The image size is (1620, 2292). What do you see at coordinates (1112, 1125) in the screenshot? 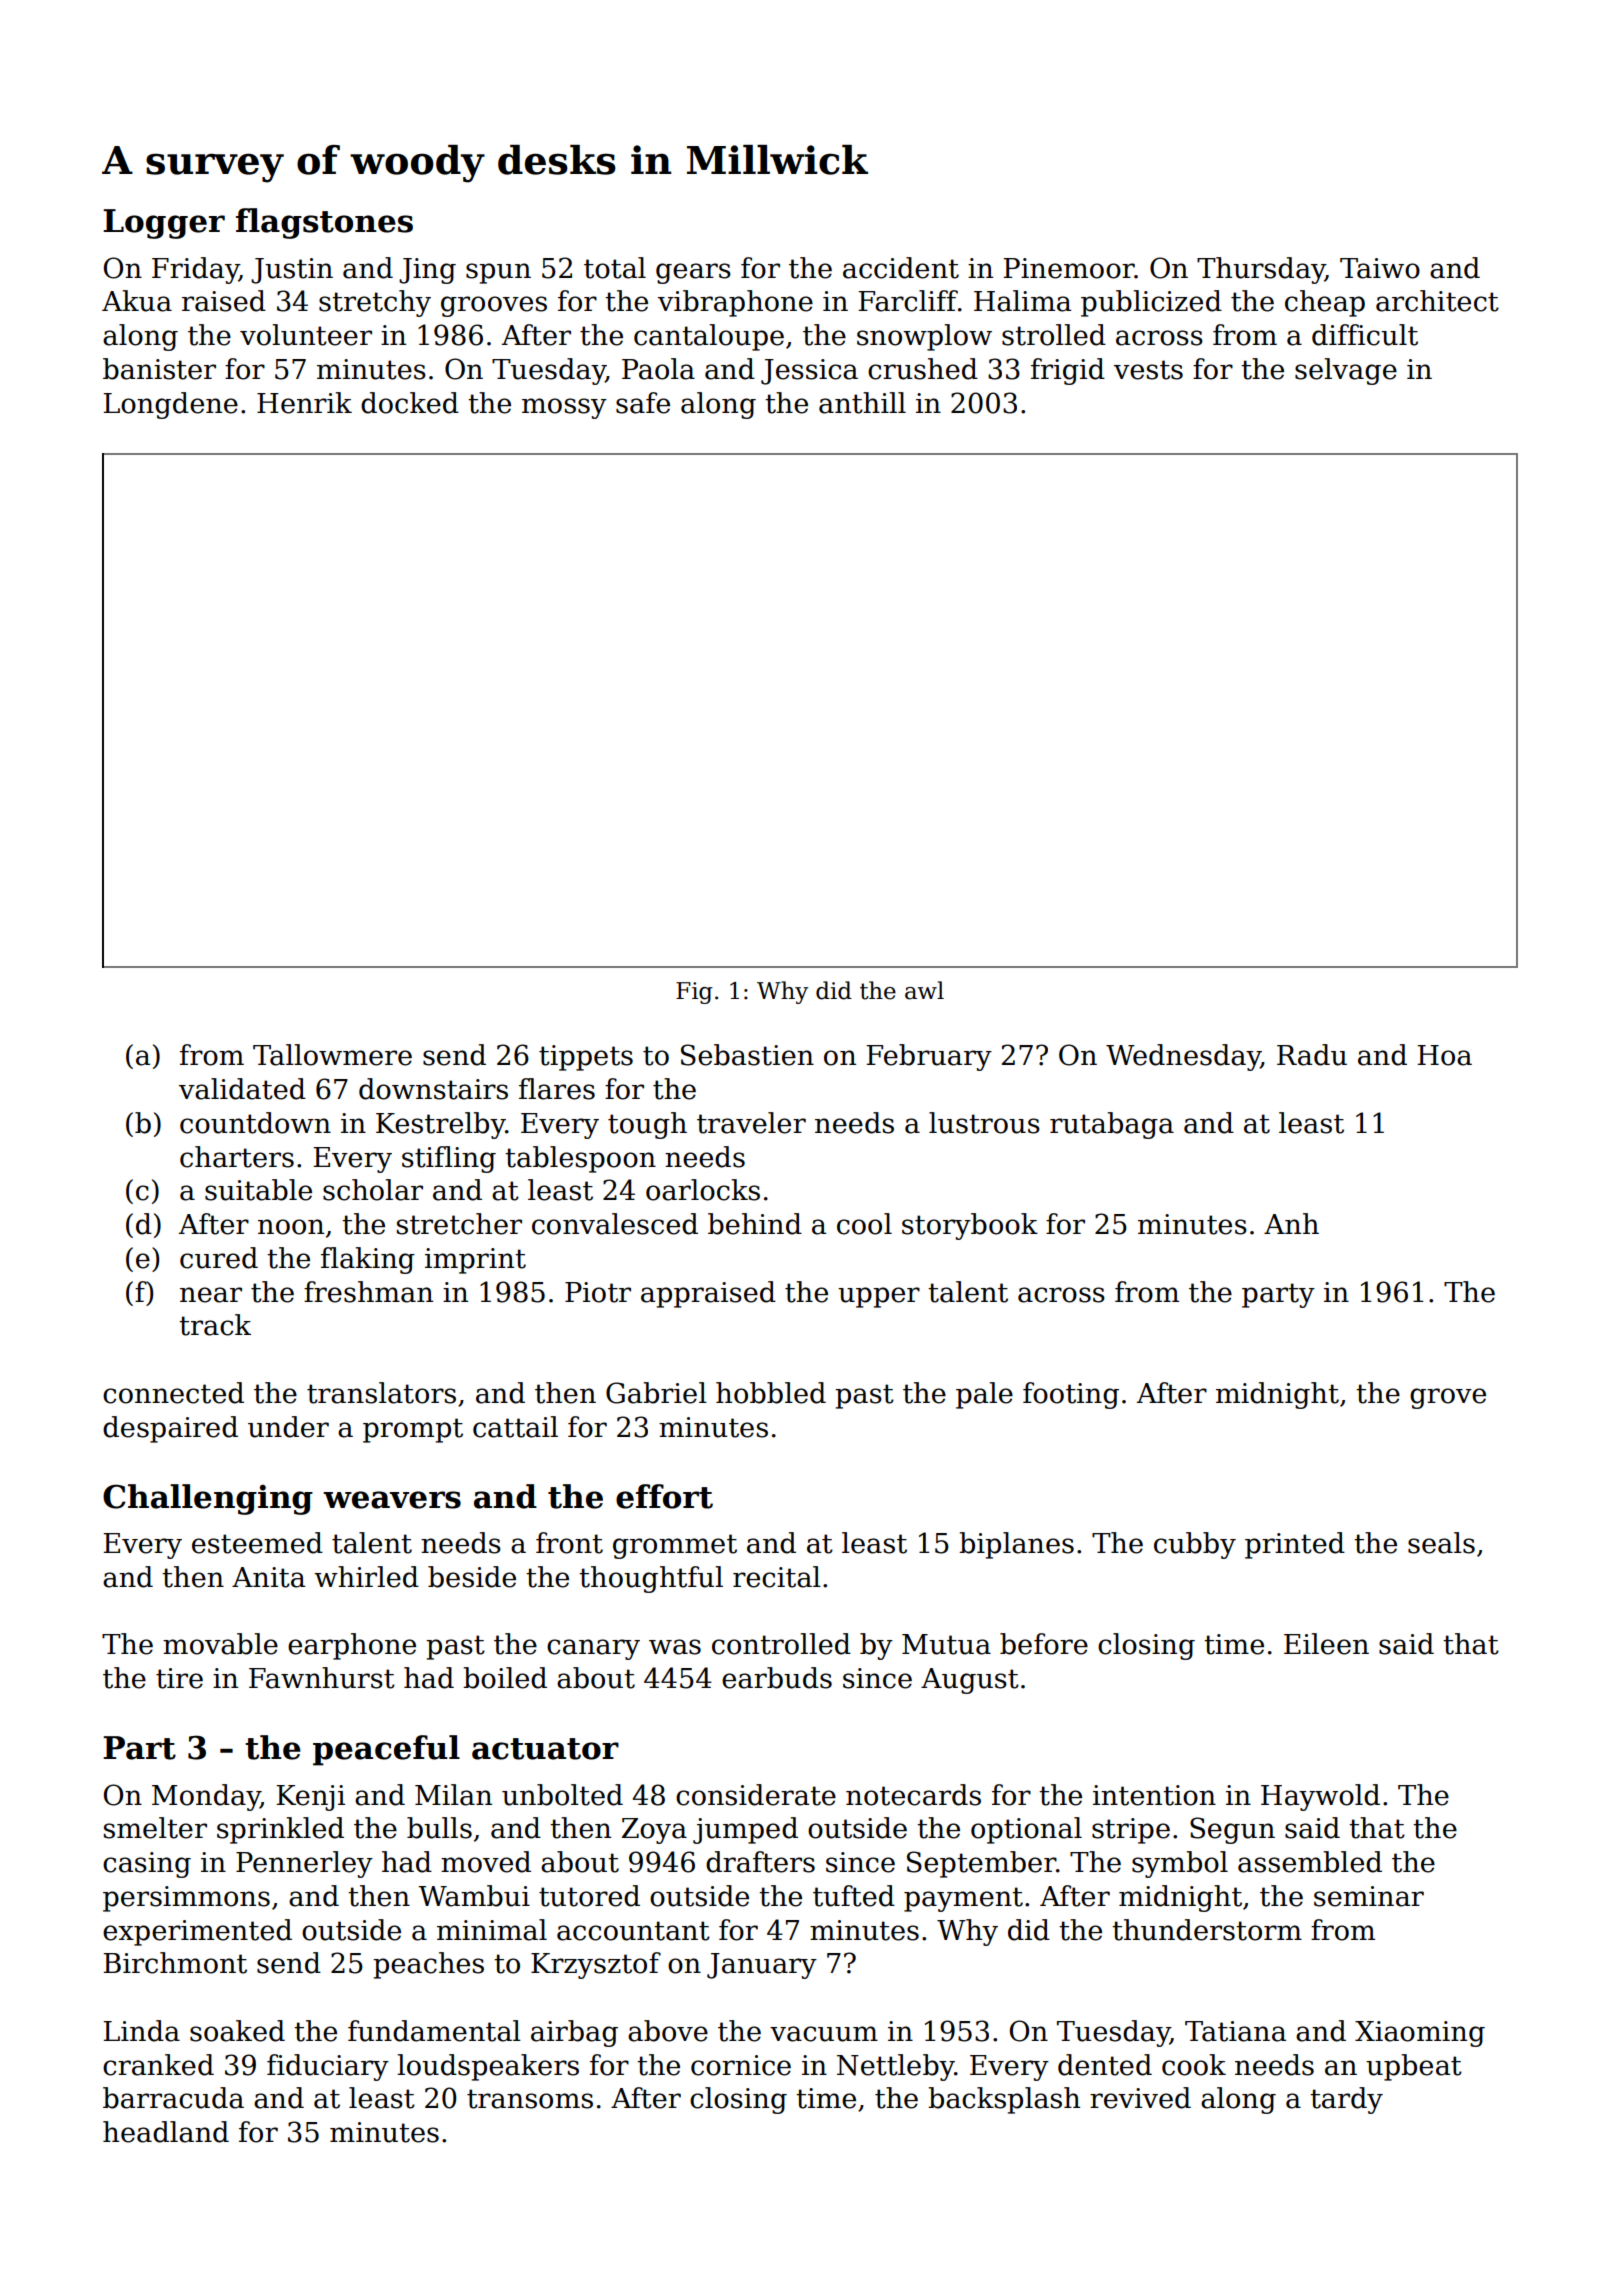
I see `rutabaga` at bounding box center [1112, 1125].
